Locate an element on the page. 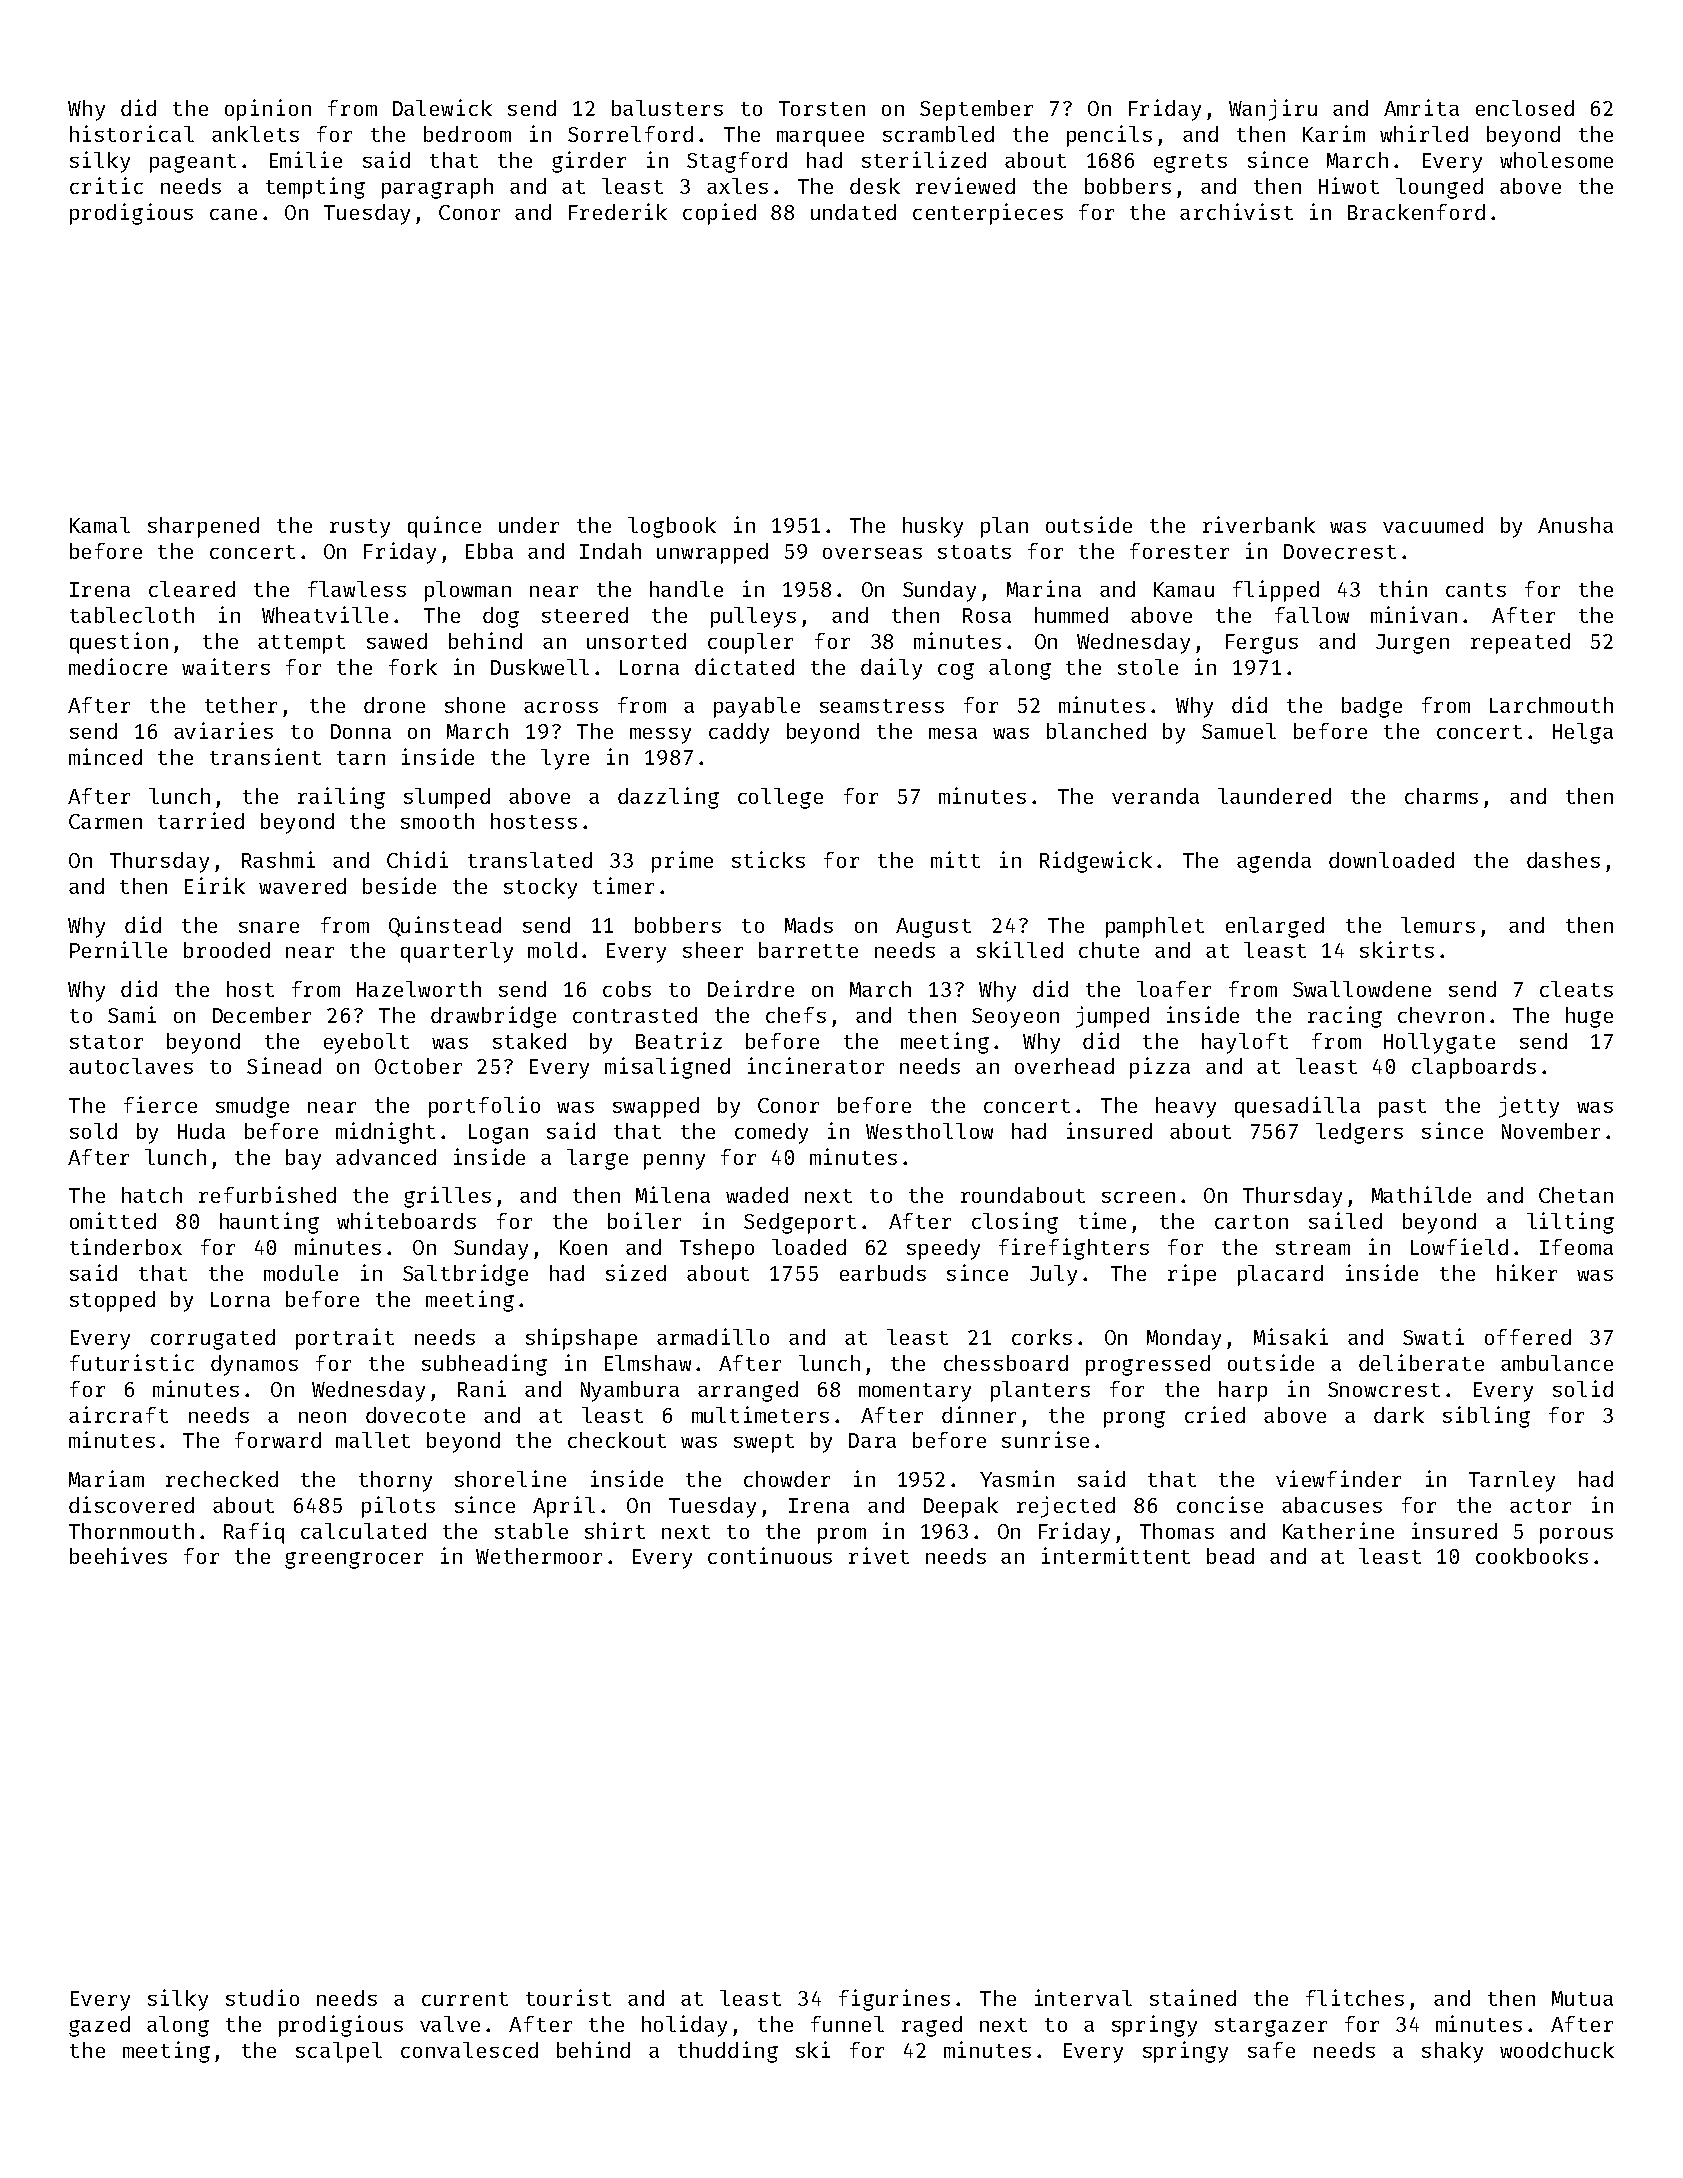 This page has height=2178, width=1683. dog is located at coordinates (501, 617).
